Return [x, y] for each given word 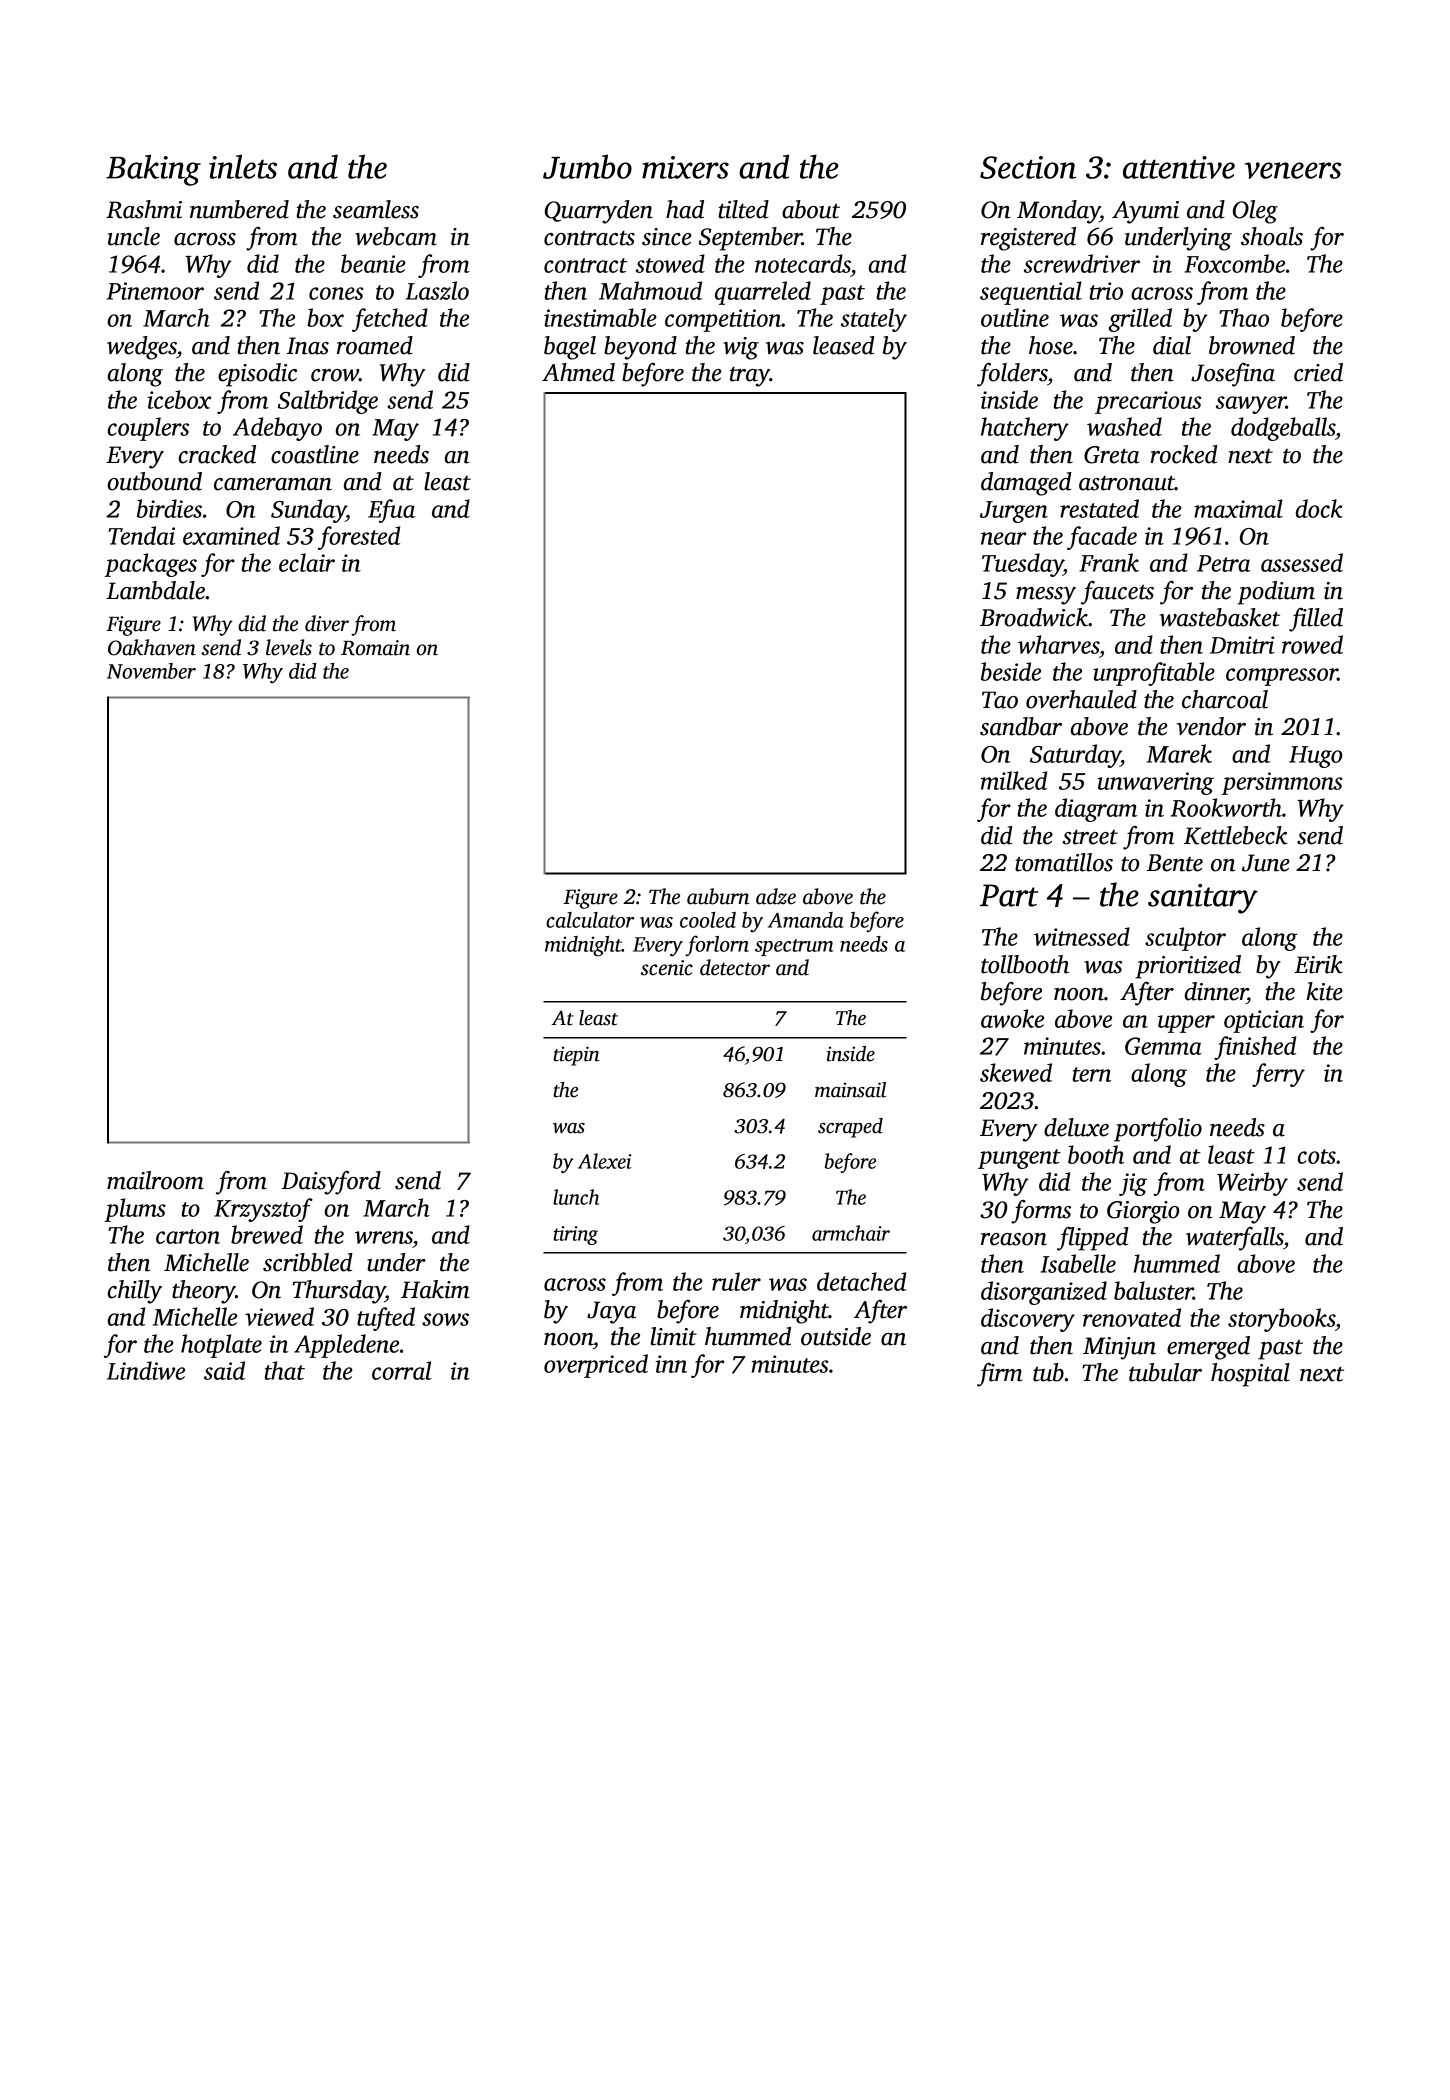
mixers [685, 167]
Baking [153, 170]
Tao [1000, 700]
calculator [590, 920]
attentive [1179, 167]
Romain [375, 648]
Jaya [611, 1312]
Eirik [1318, 964]
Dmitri [1242, 645]
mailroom [155, 1180]
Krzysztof [263, 1210]
